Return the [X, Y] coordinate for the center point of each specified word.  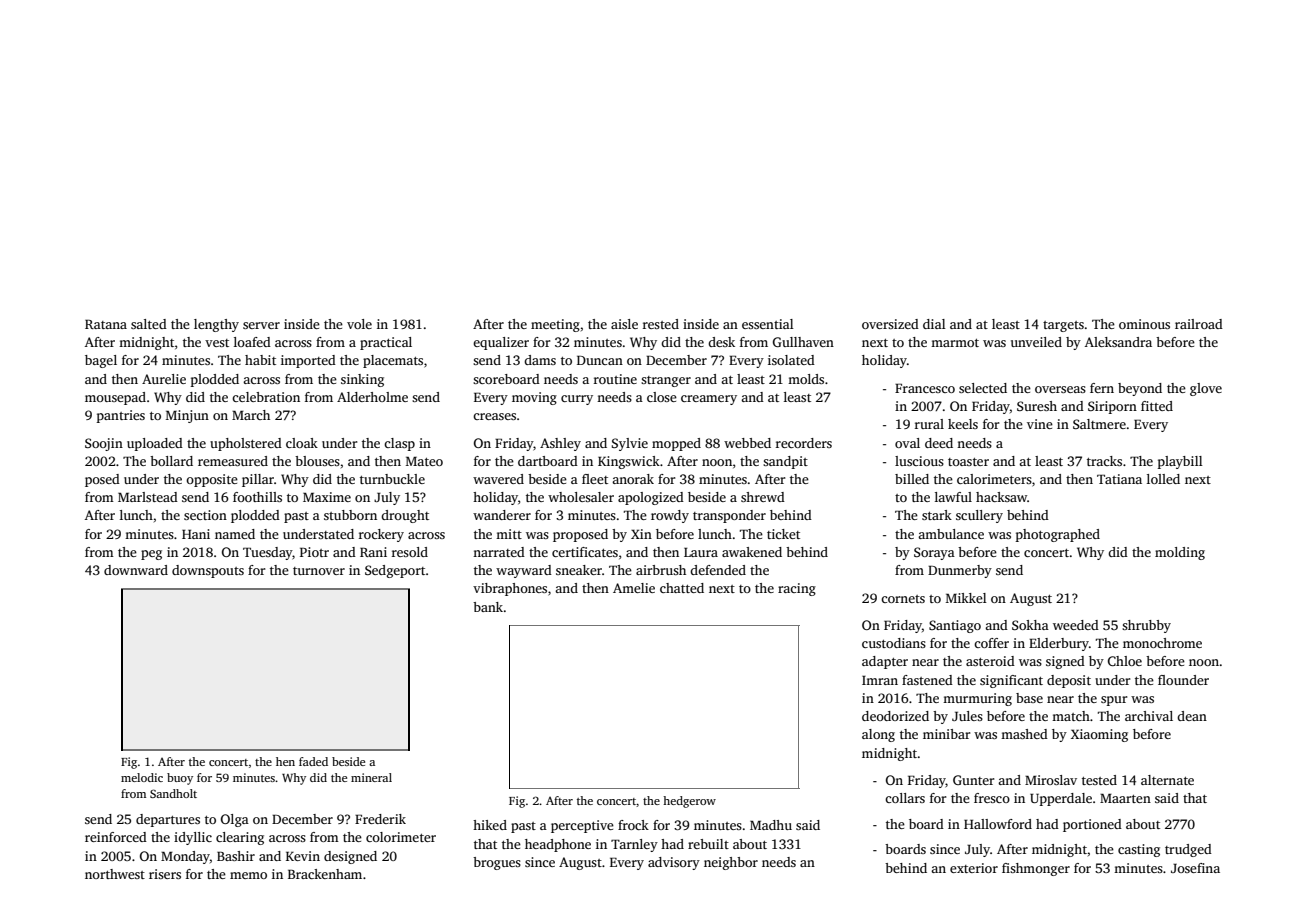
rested [661, 324]
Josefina [1195, 868]
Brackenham [325, 874]
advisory [674, 863]
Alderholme [372, 397]
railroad [1199, 324]
